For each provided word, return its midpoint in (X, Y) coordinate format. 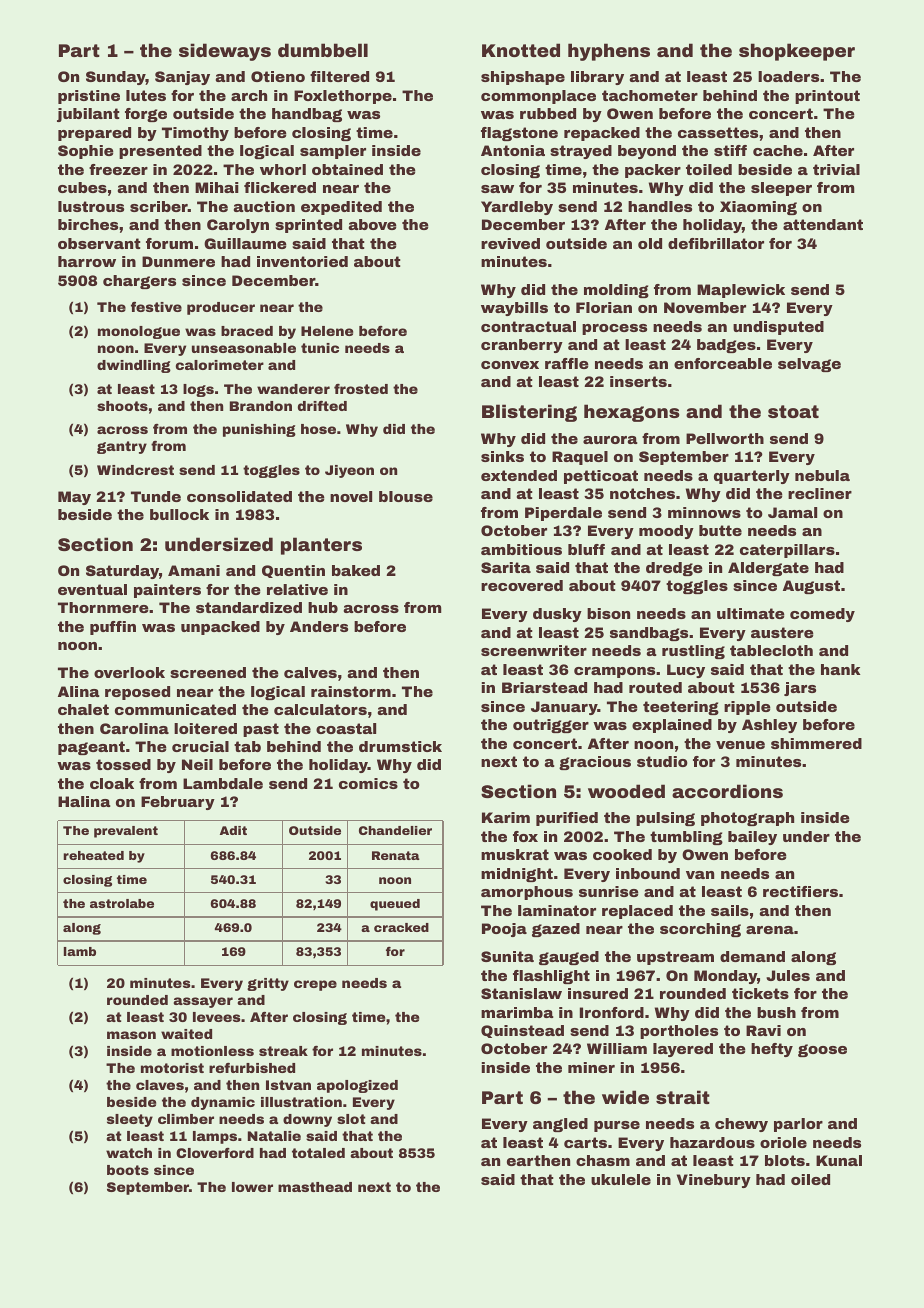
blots (785, 1160)
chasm (603, 1160)
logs (198, 390)
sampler (333, 152)
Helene (327, 331)
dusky (557, 615)
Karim (506, 817)
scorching (700, 930)
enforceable (723, 363)
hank (841, 669)
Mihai (217, 187)
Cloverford (215, 1153)
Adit (233, 830)
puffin (113, 628)
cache (778, 150)
